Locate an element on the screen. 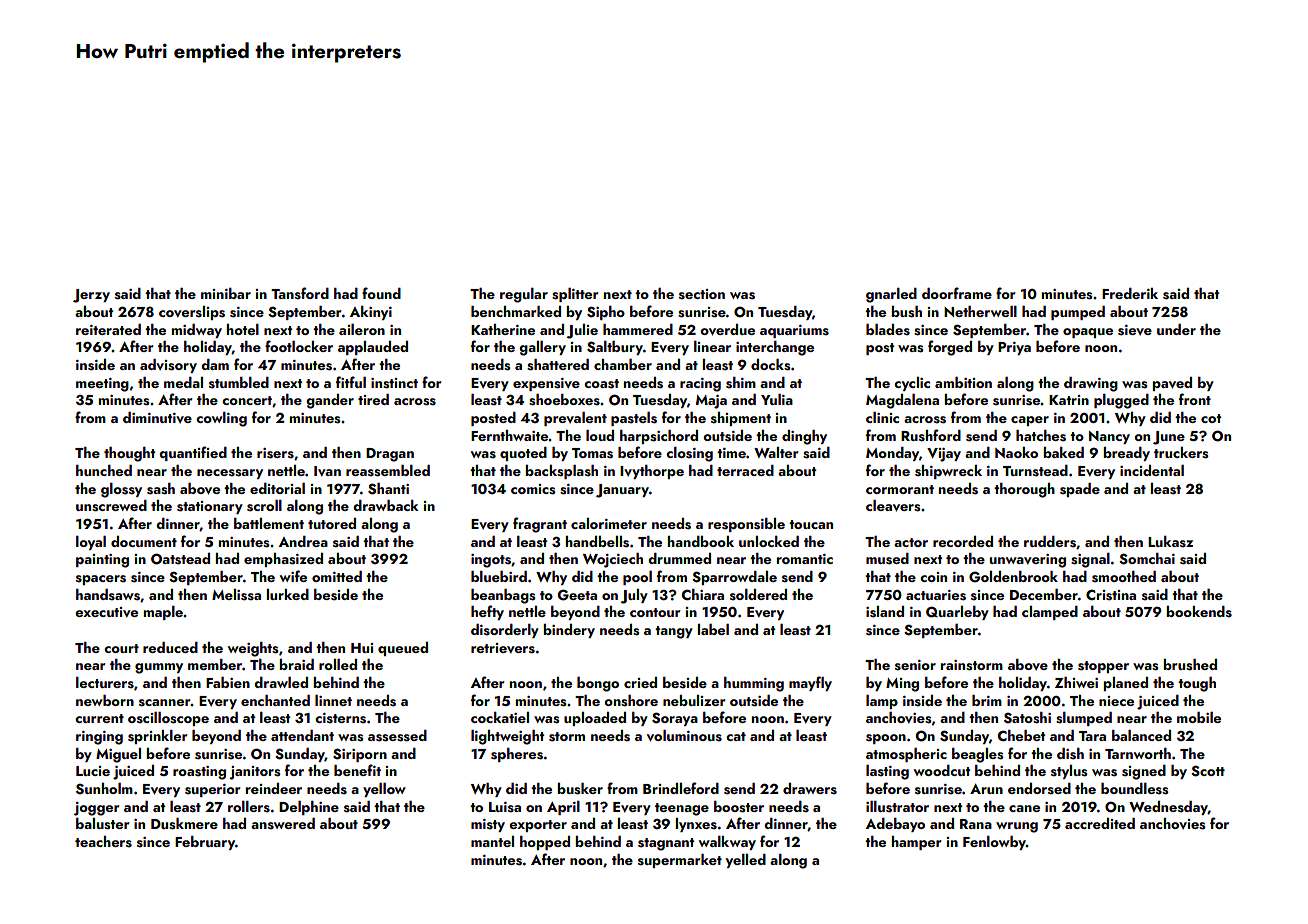 This screenshot has height=924, width=1308. tutored is located at coordinates (332, 523).
